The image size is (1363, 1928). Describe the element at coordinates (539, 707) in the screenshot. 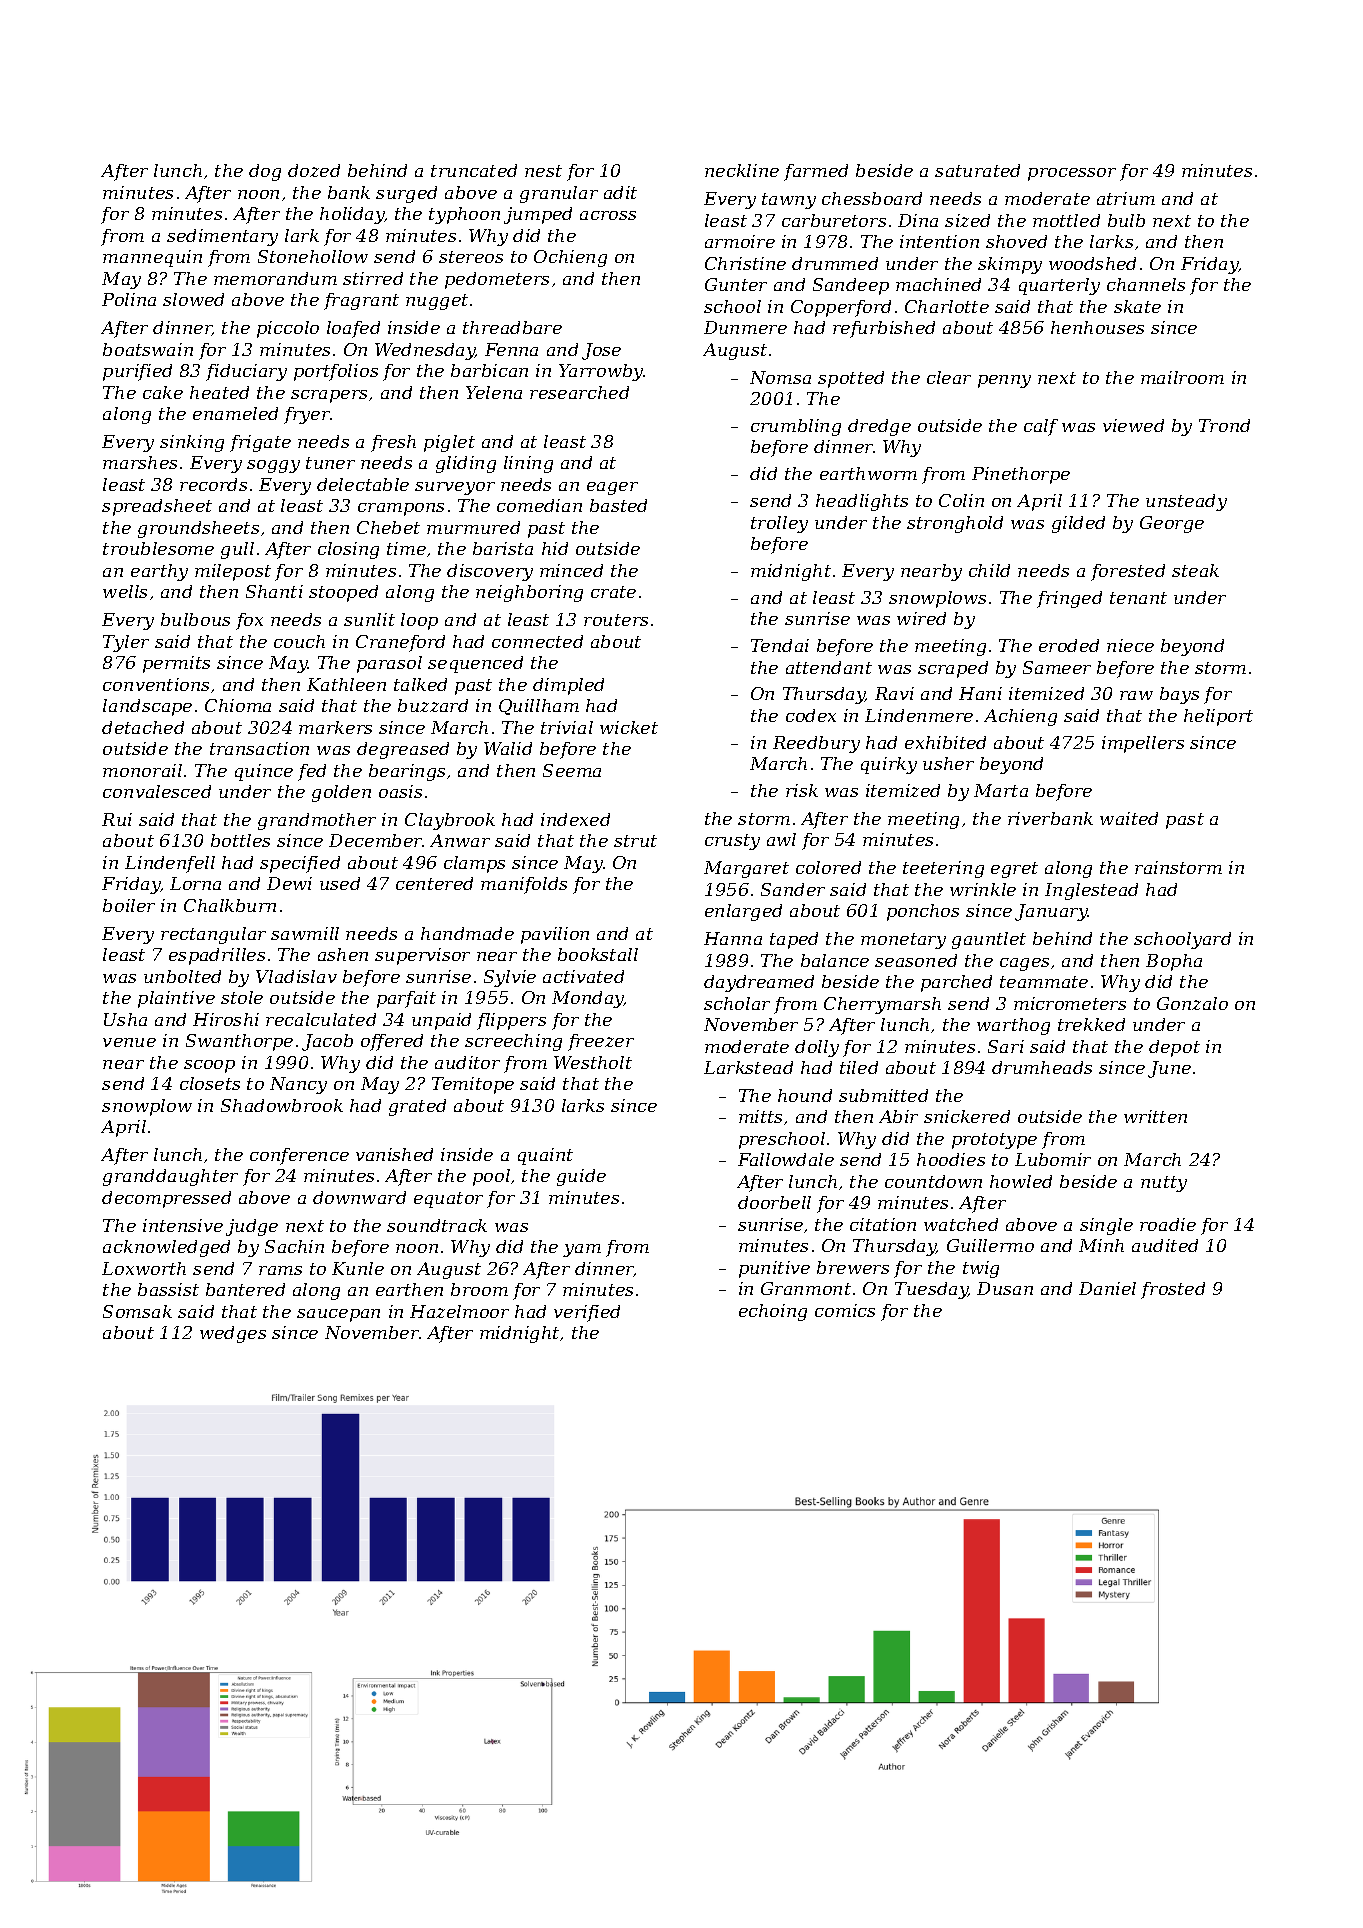

I see `Quillham` at that location.
